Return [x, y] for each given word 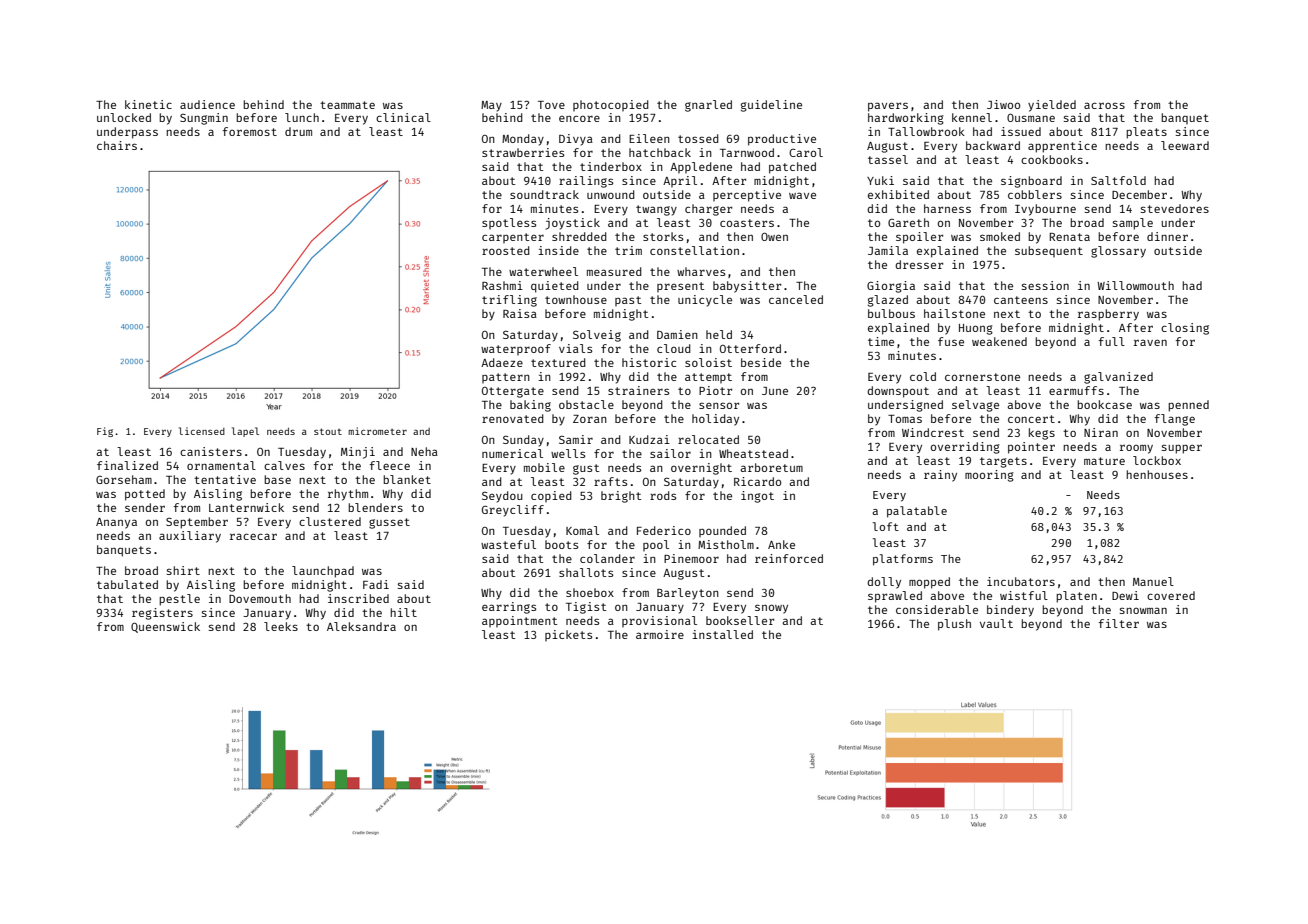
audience [207, 104]
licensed [202, 431]
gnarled [708, 106]
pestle [179, 600]
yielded [1052, 106]
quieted [555, 287]
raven [1150, 342]
